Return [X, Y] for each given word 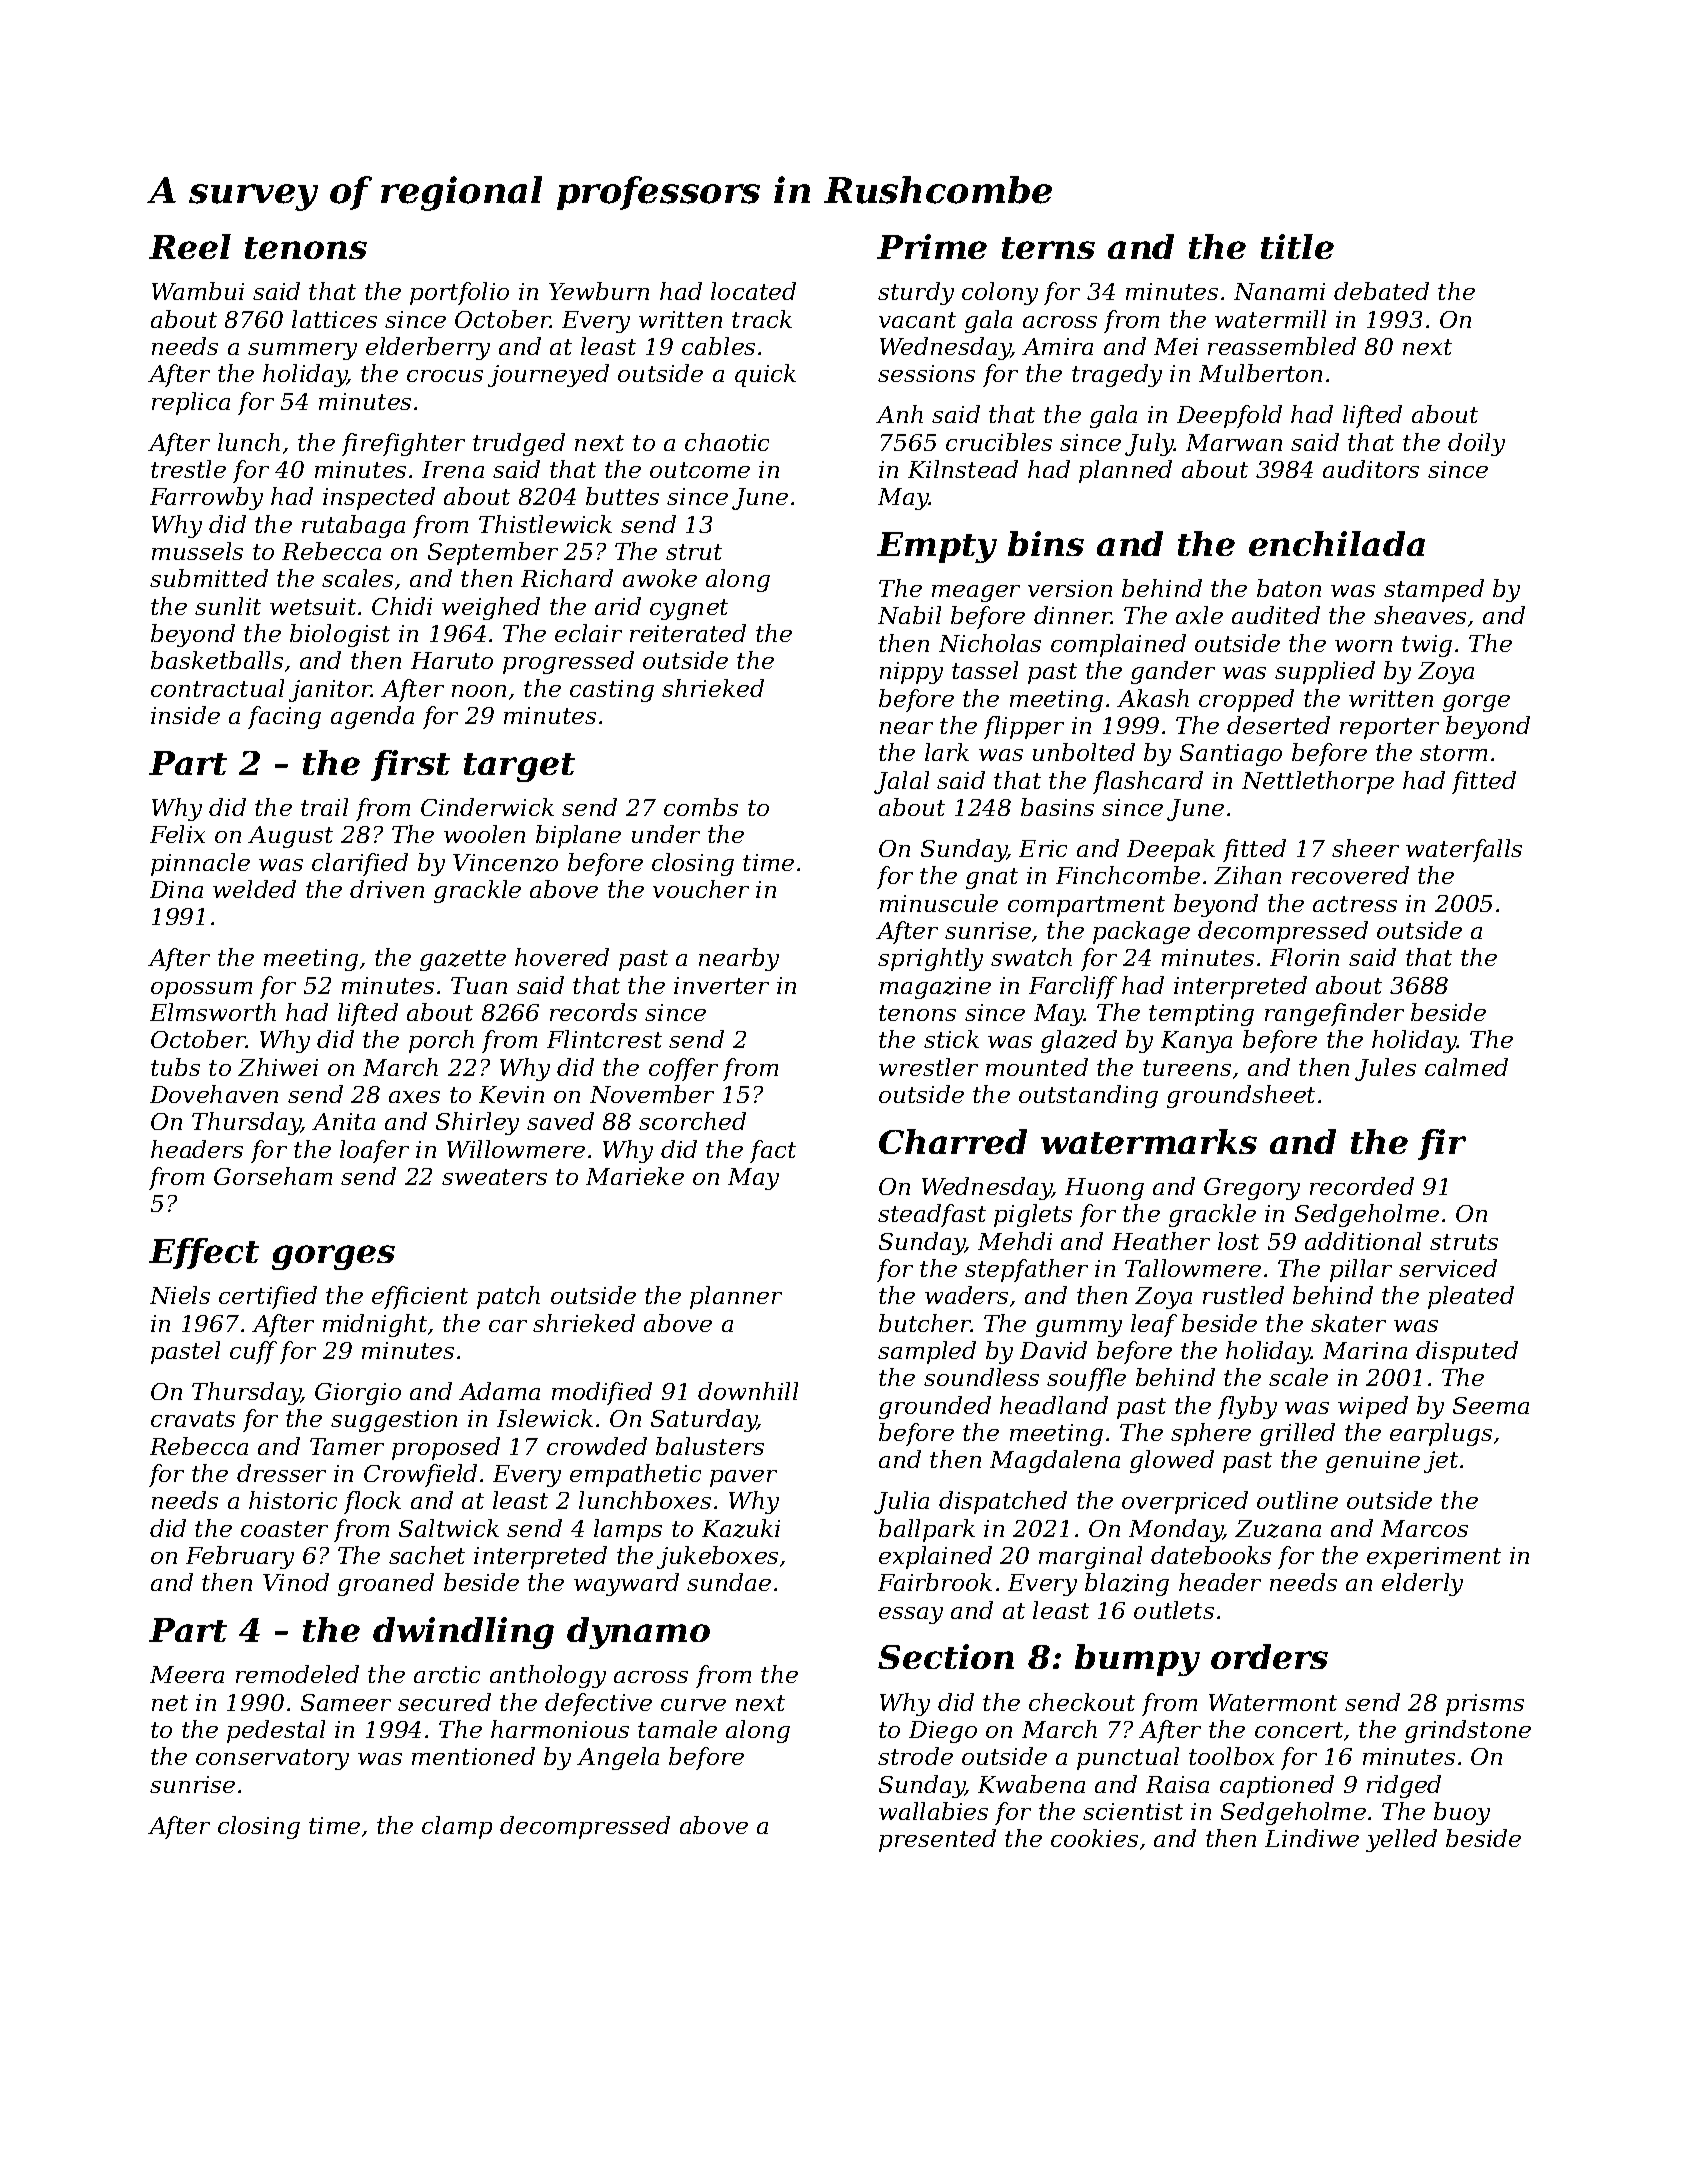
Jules [1385, 1069]
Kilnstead [963, 469]
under [666, 834]
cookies [1094, 1838]
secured [444, 1702]
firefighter [403, 444]
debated [1381, 291]
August [290, 837]
